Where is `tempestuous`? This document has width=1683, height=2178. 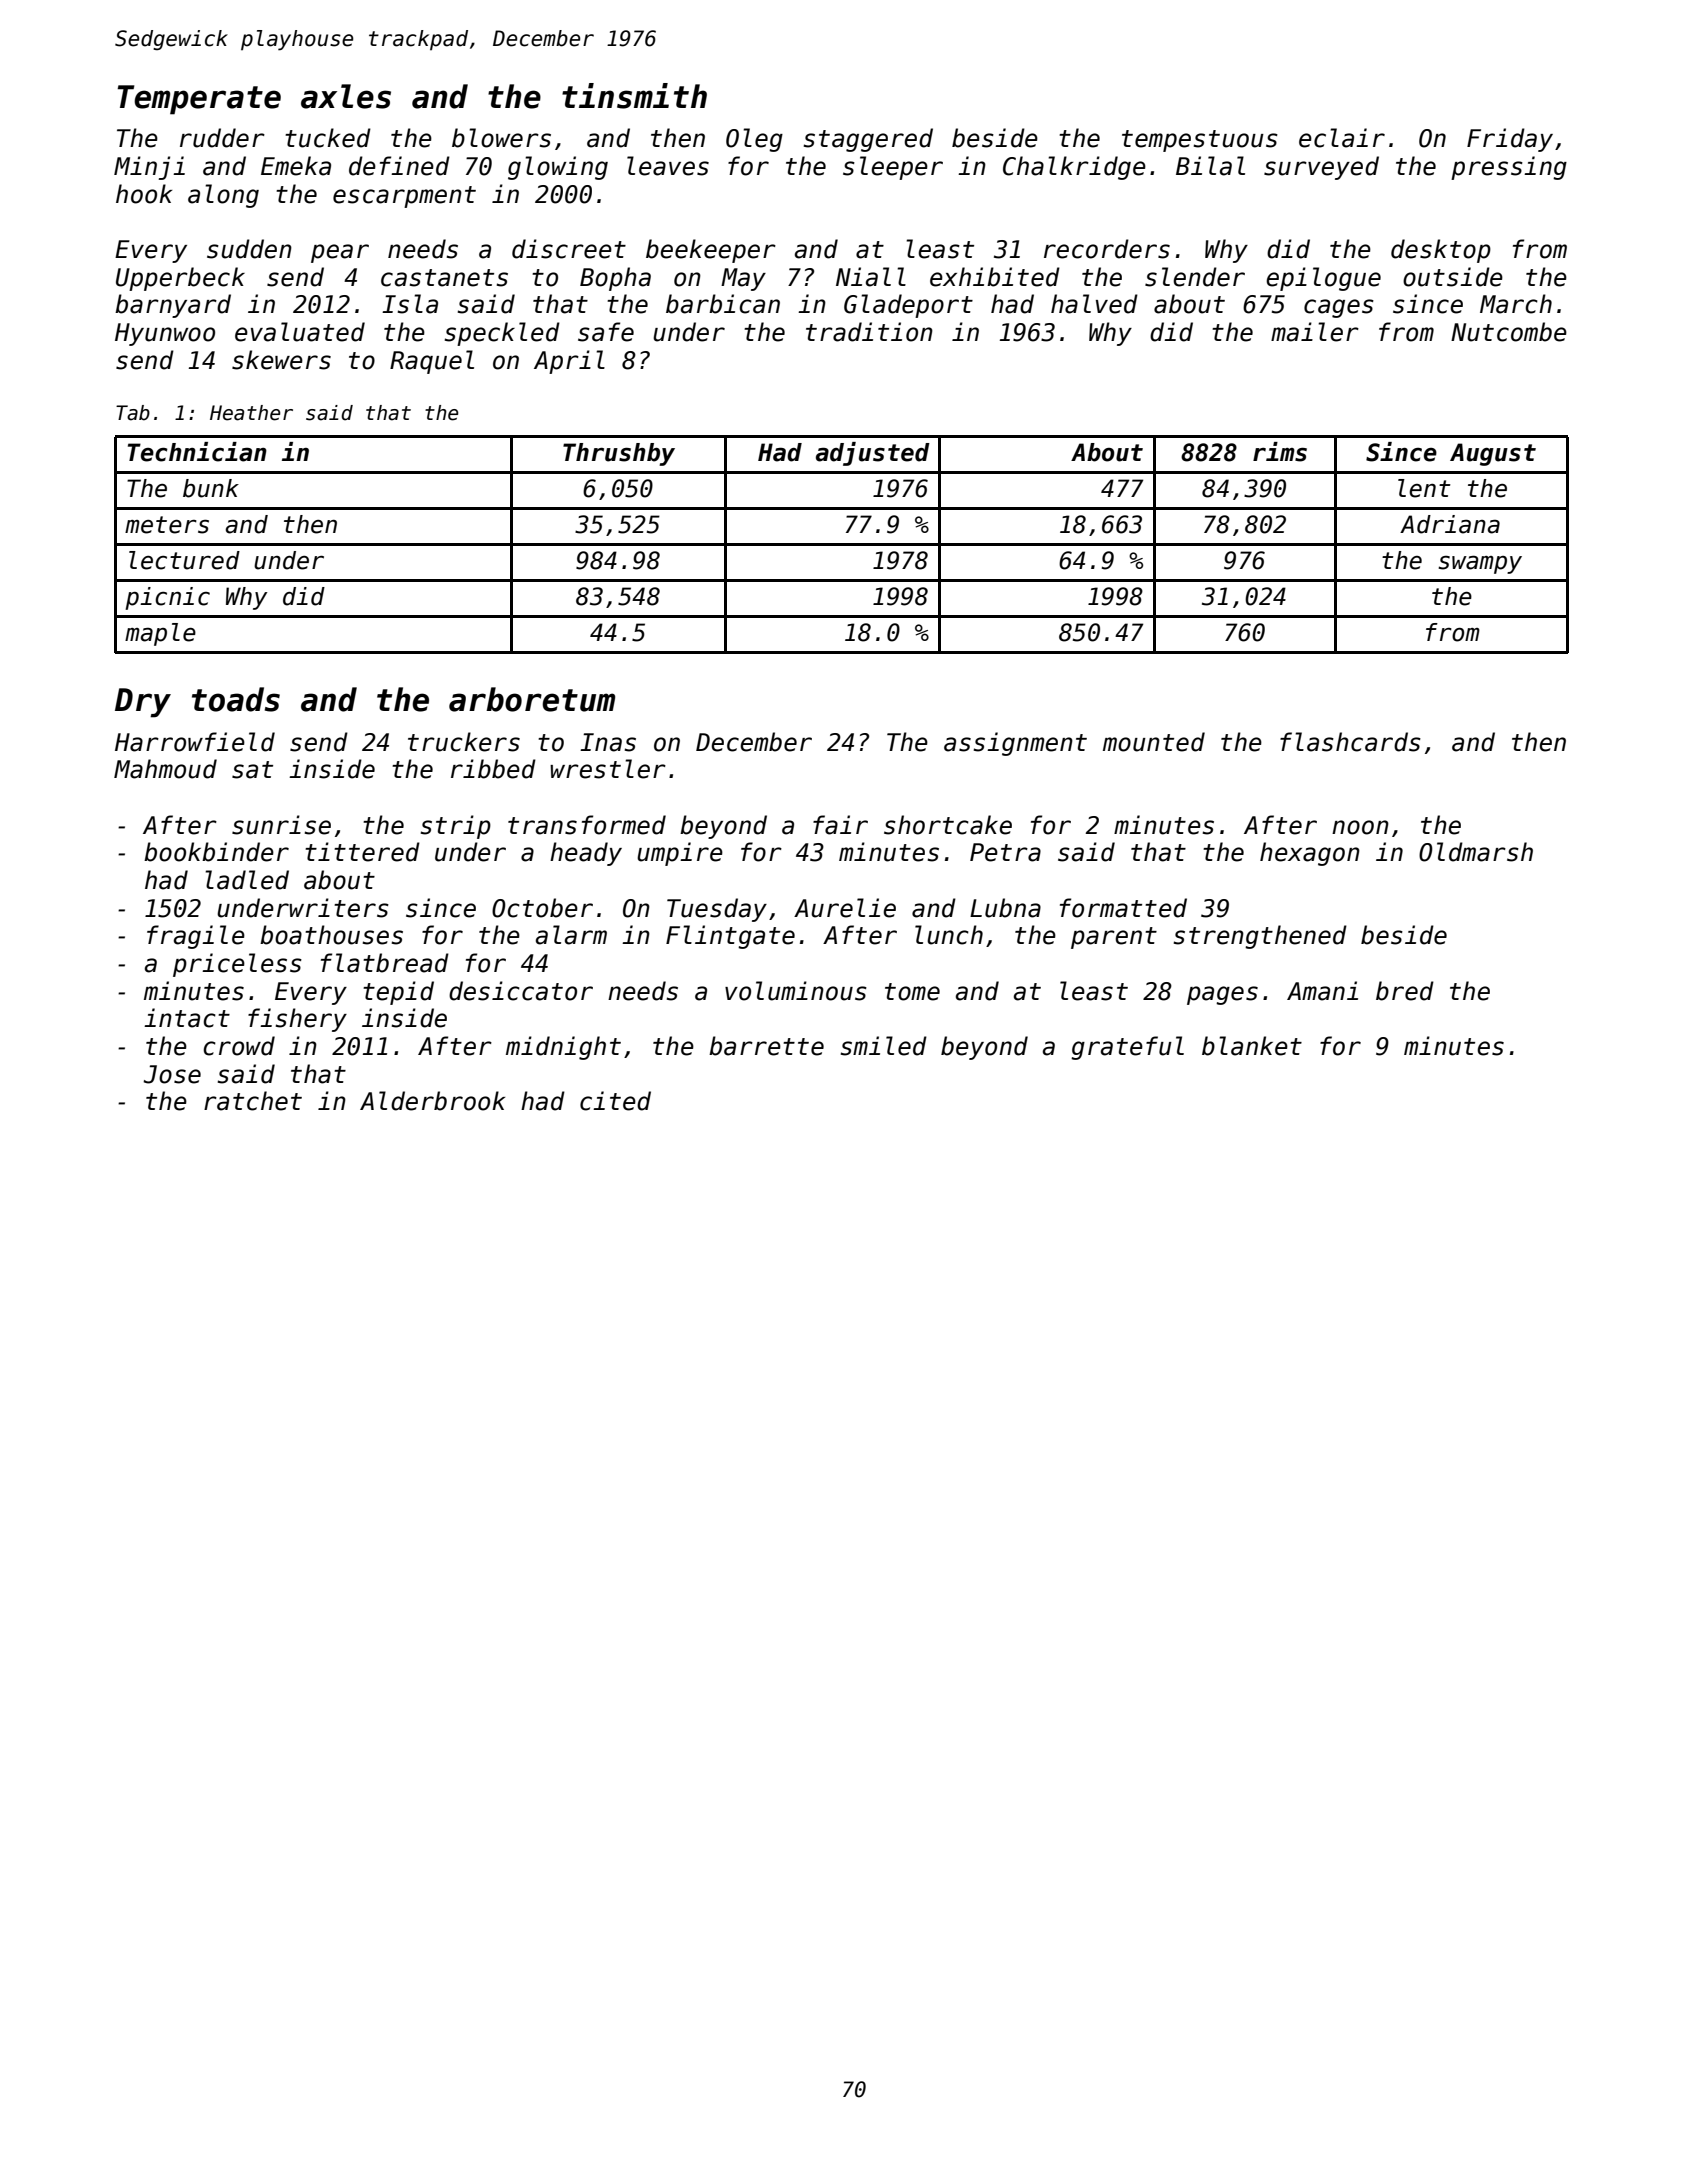 tempestuous is located at coordinates (1200, 141).
